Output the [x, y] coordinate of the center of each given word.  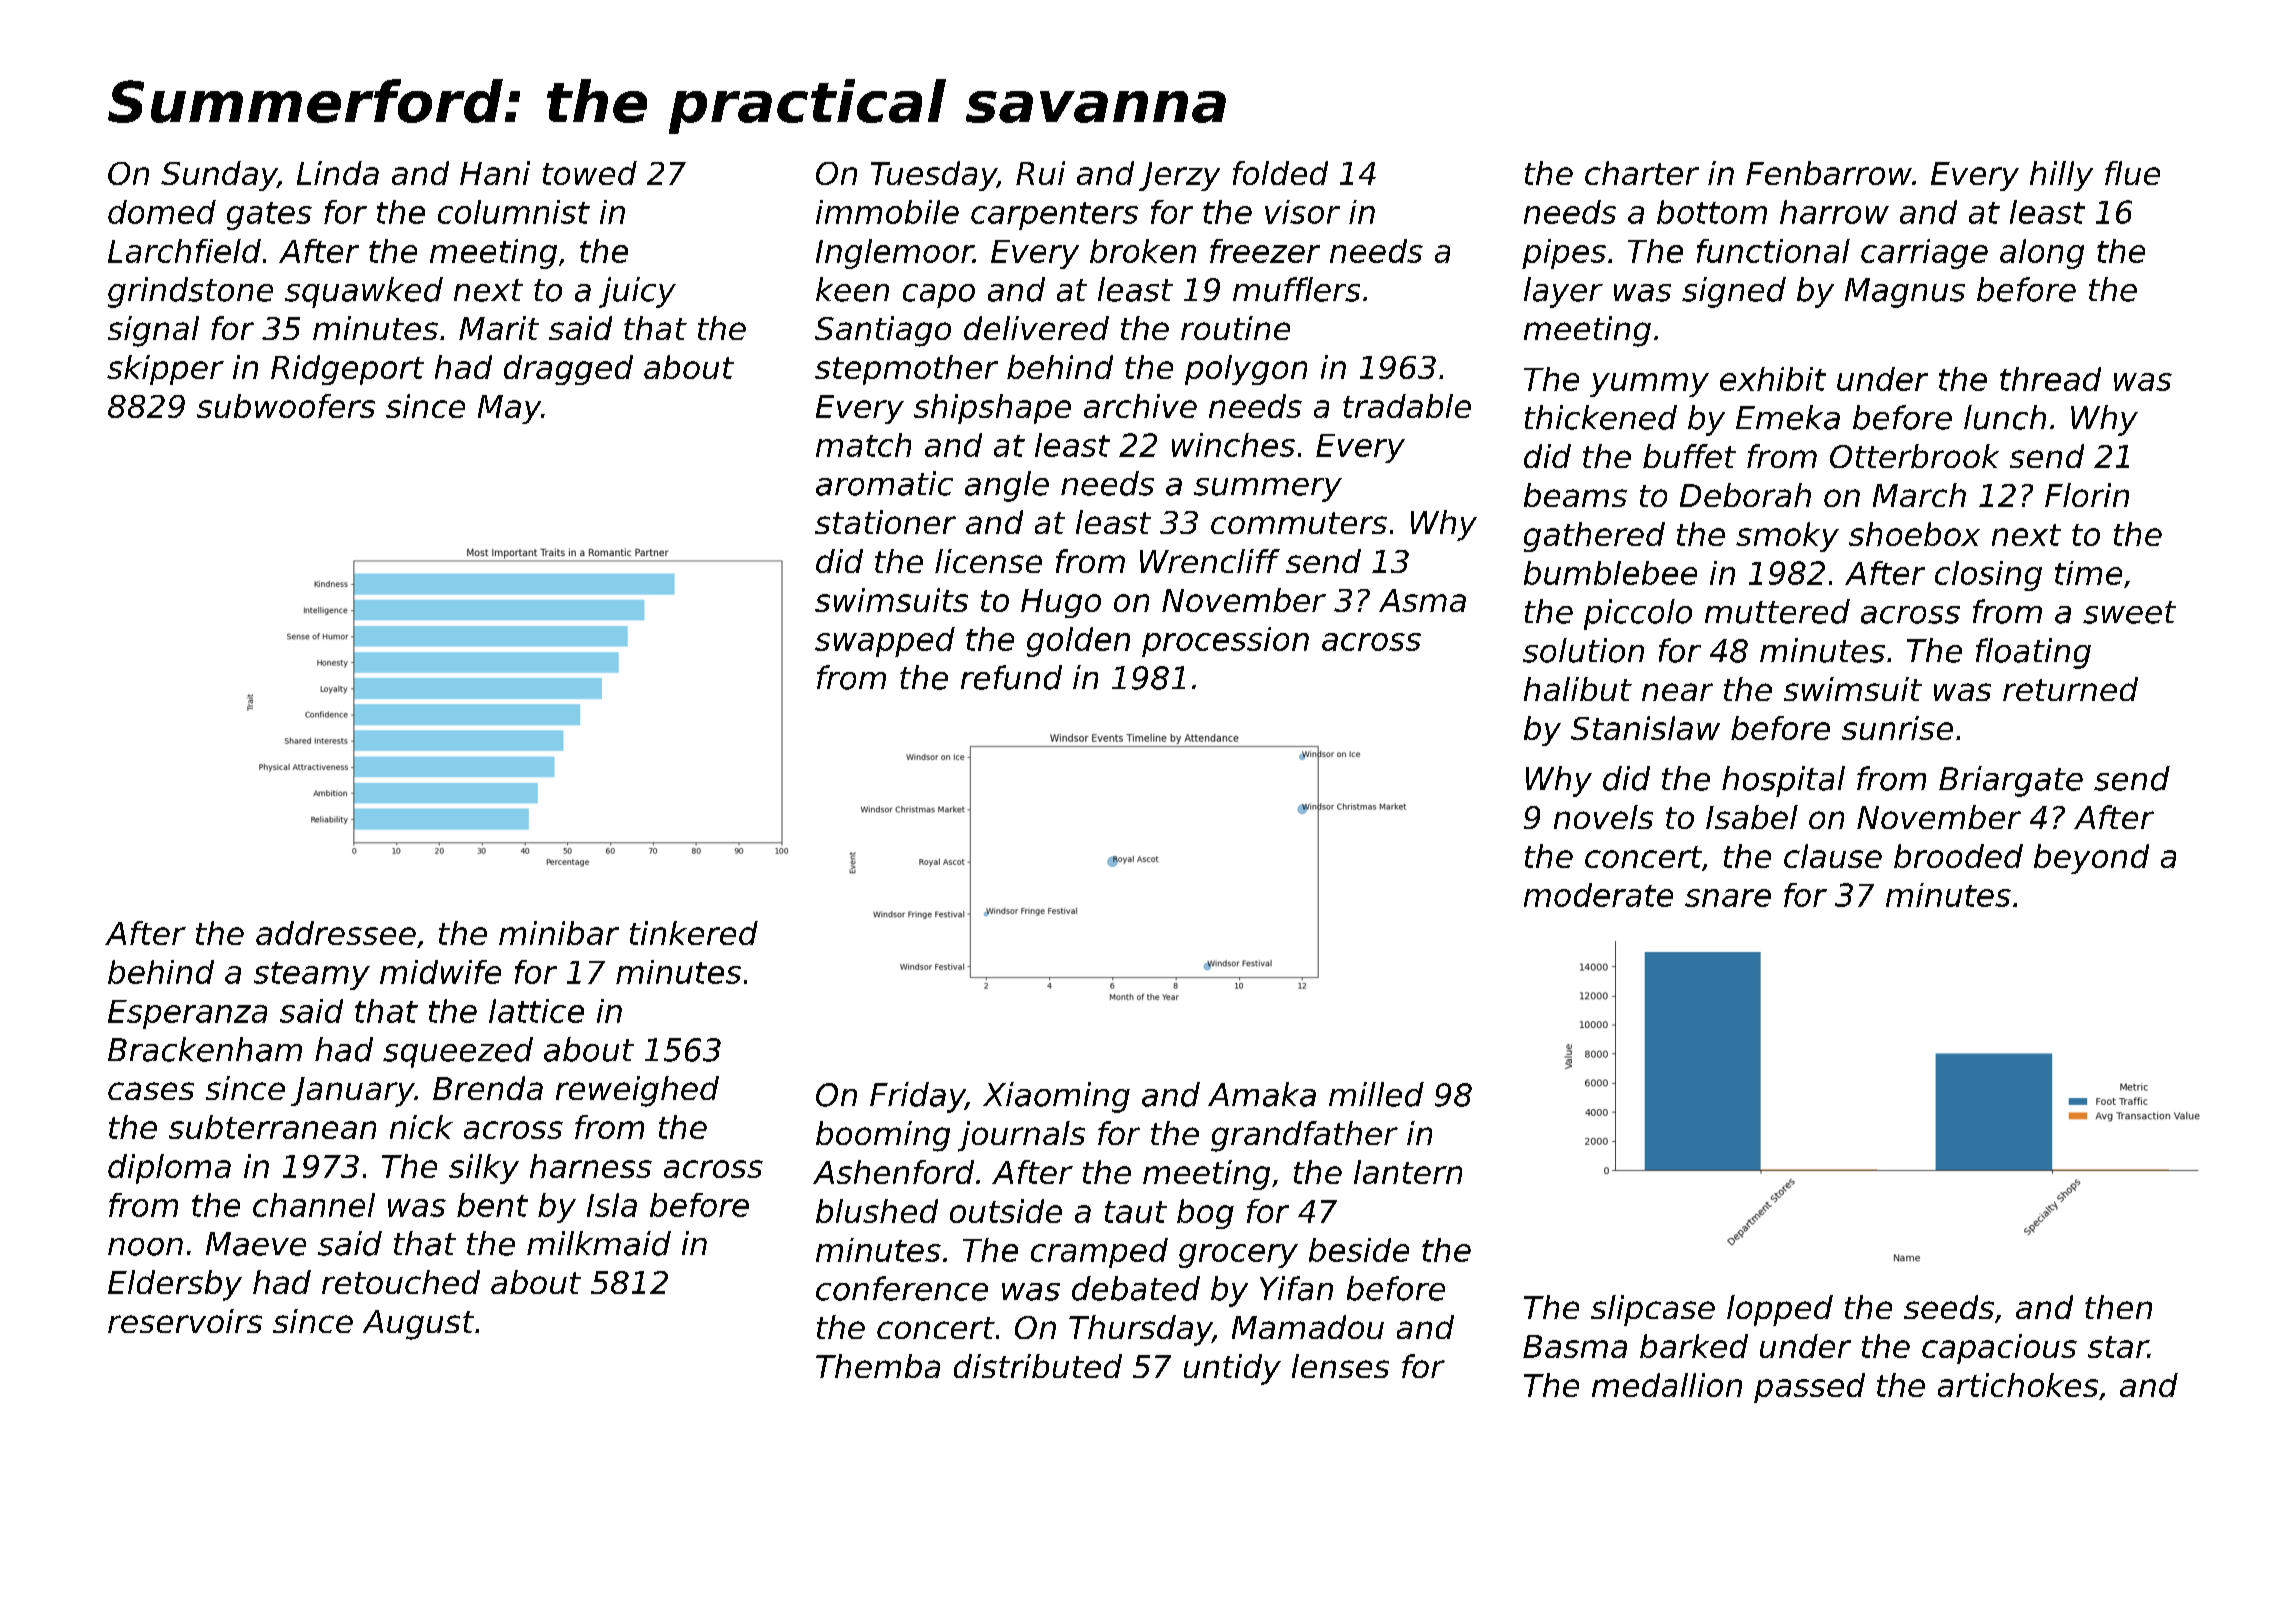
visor [1302, 212]
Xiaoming [1056, 1097]
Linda [338, 173]
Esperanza [187, 1014]
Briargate [2011, 781]
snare [1728, 898]
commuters [1299, 523]
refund [1011, 677]
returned [2070, 689]
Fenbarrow [1829, 173]
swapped [885, 642]
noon [145, 1247]
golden [1078, 642]
